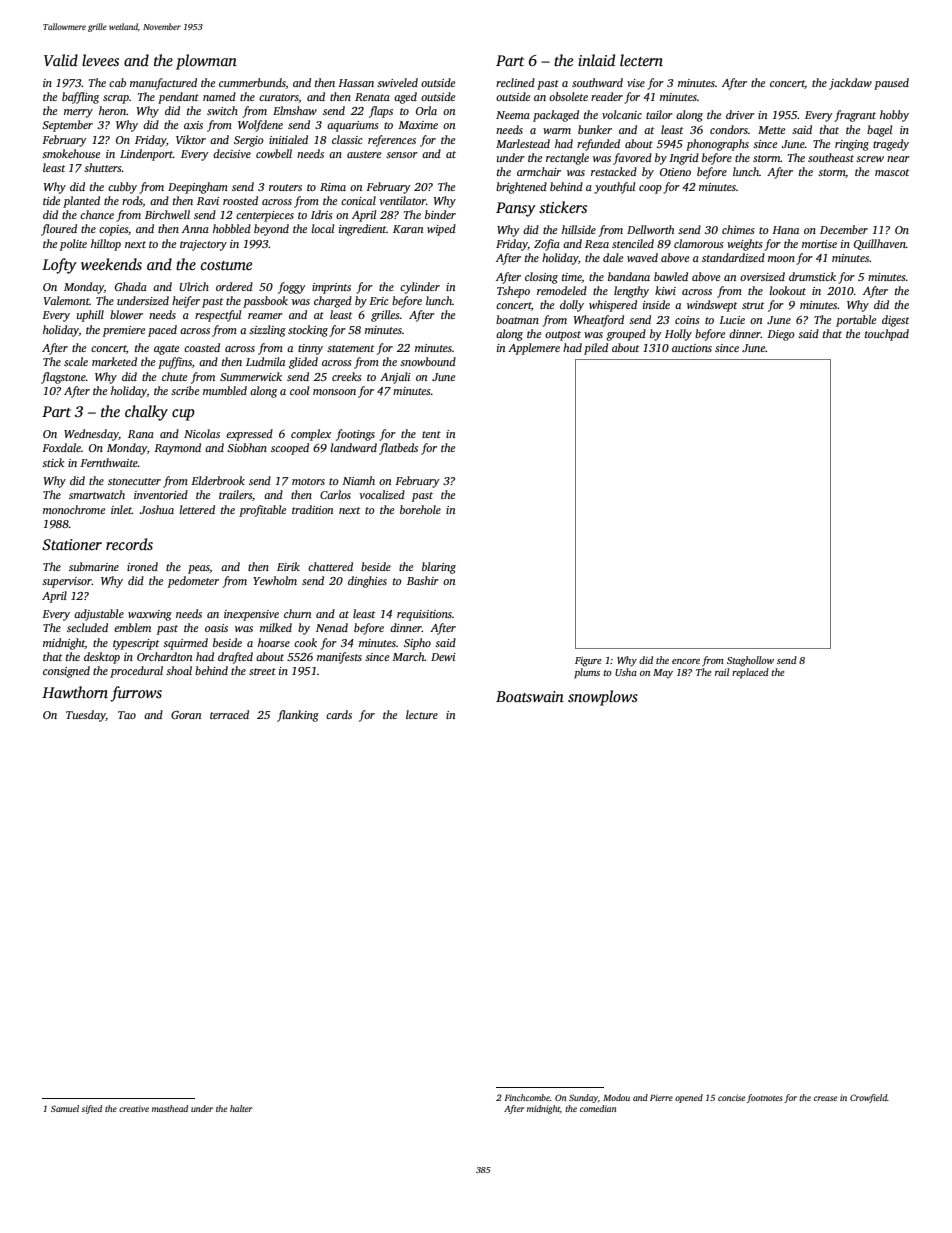 The height and width of the document is (1233, 952). I want to click on Staghollow, so click(750, 661).
